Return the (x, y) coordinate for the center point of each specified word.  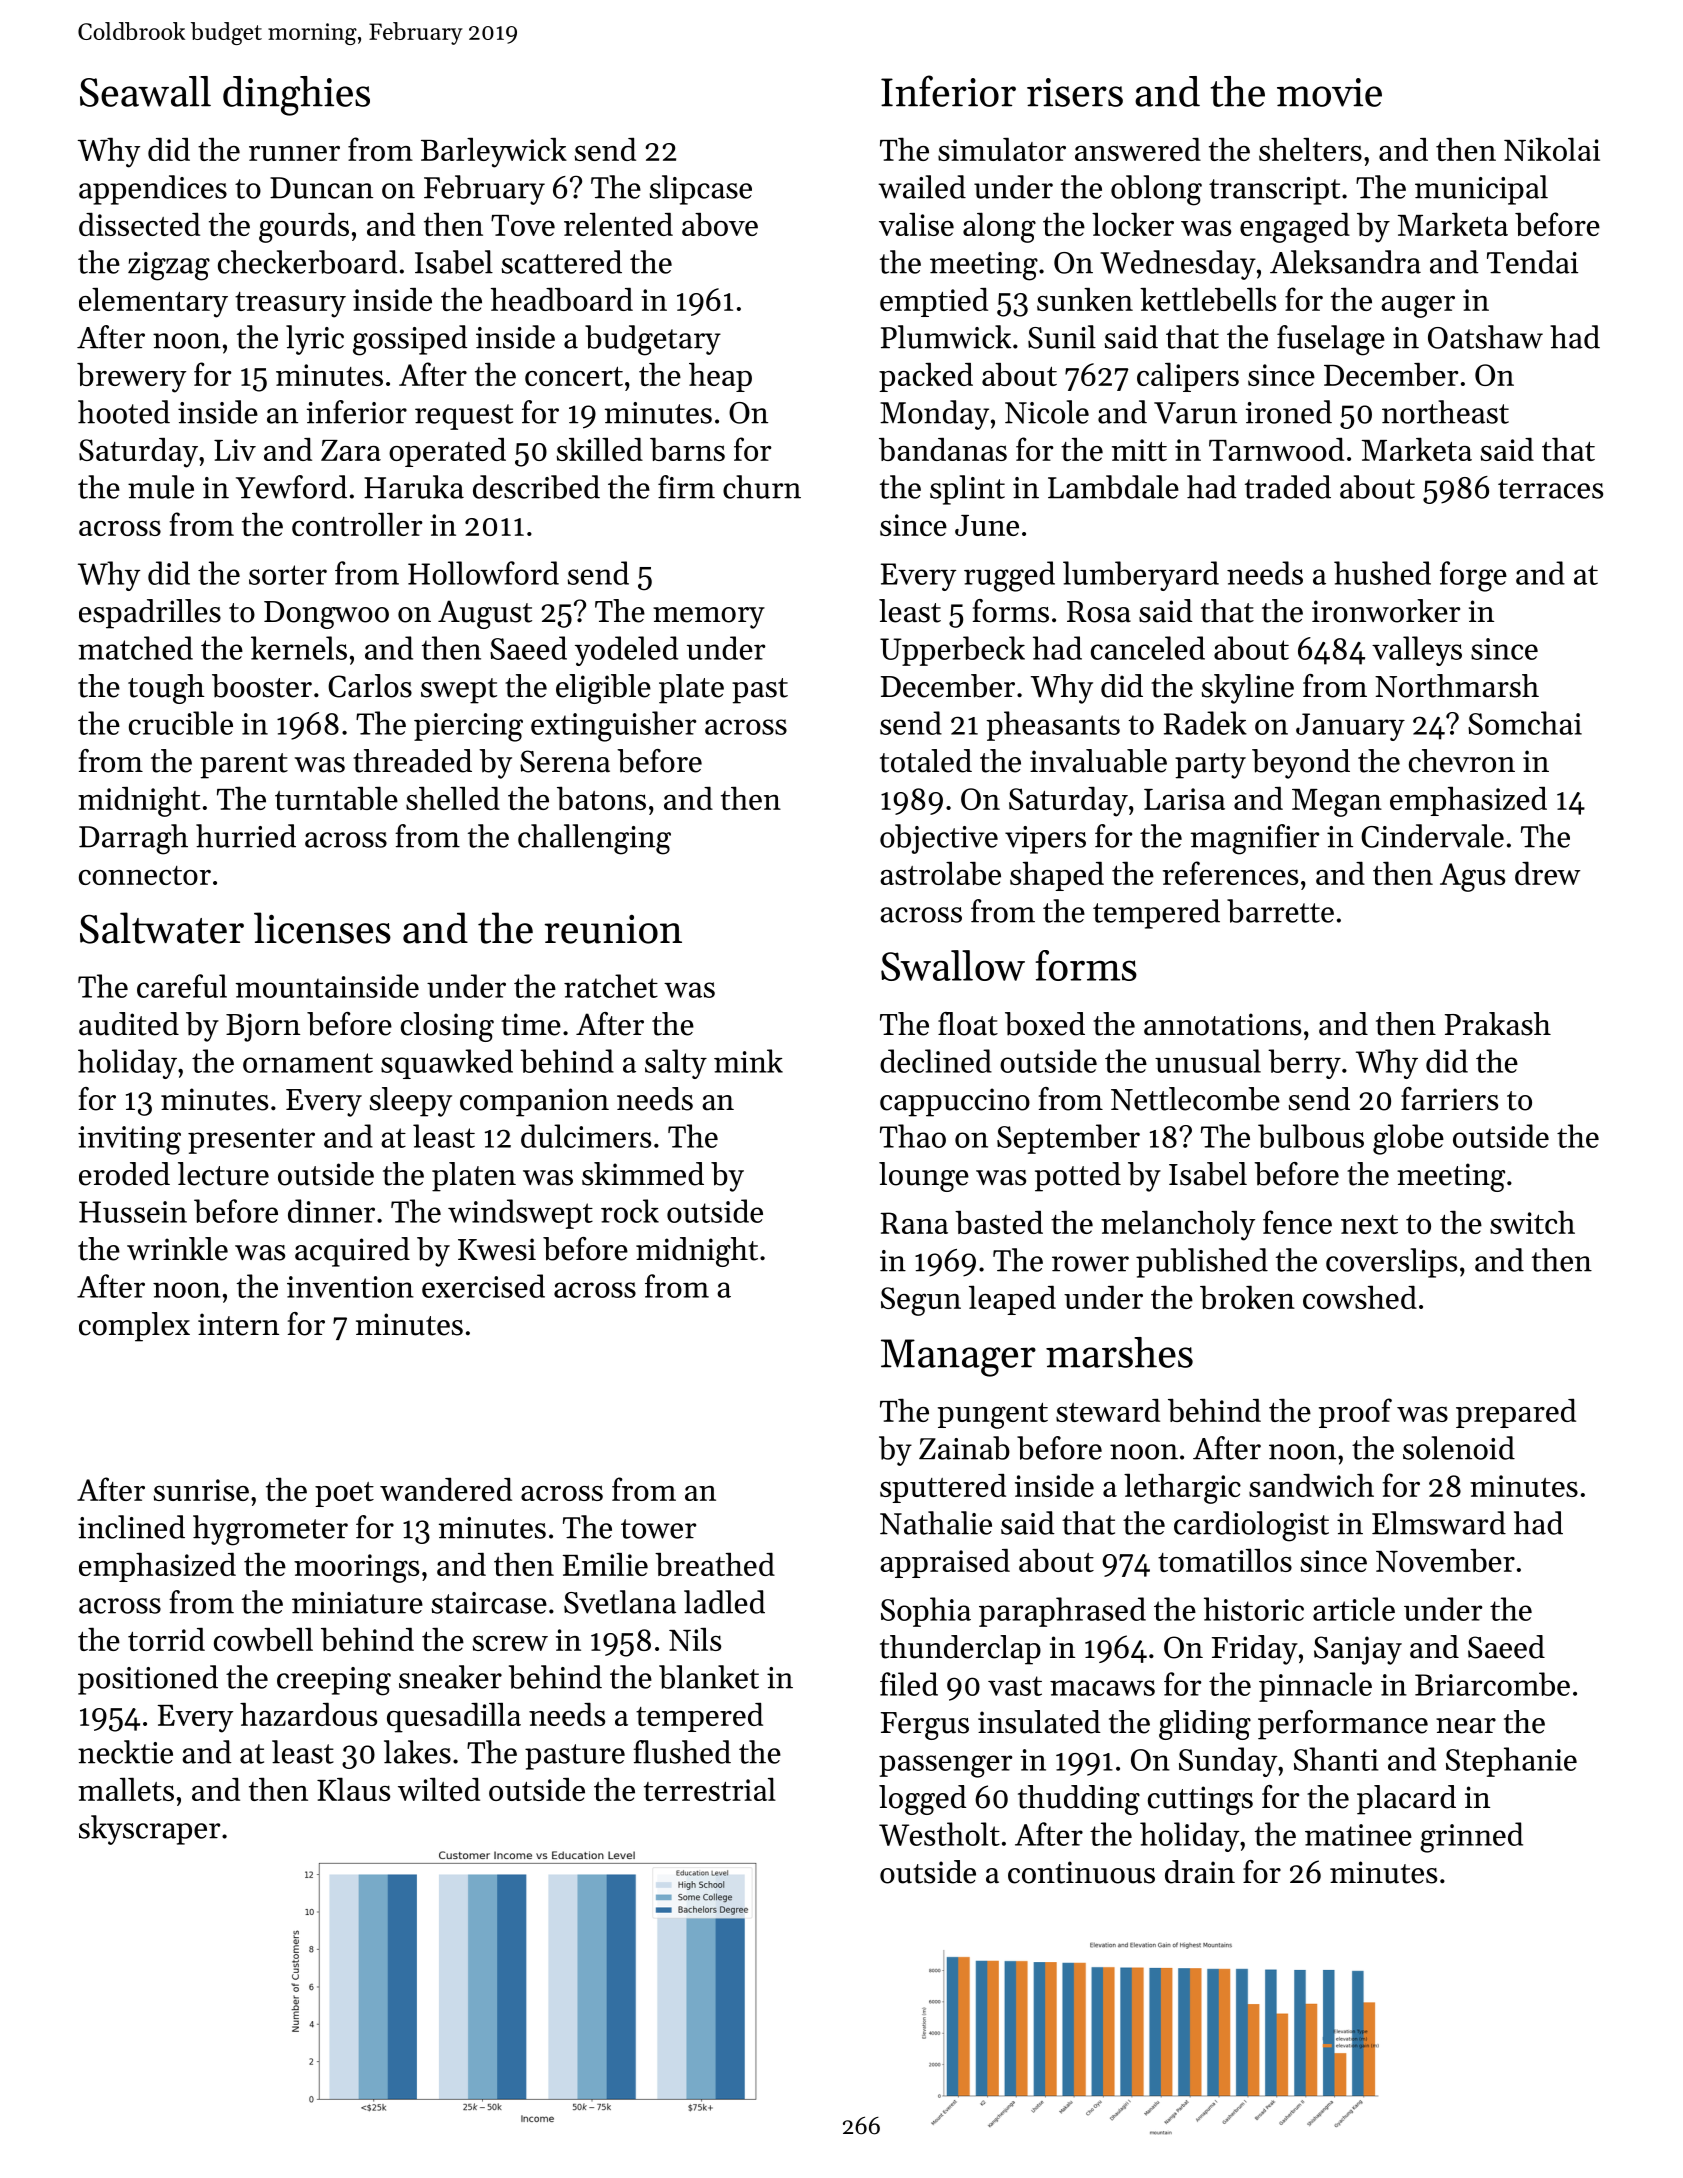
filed (909, 1684)
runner (294, 153)
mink (748, 1061)
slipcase (701, 190)
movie (1329, 92)
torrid (166, 1639)
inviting (129, 1140)
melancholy (1178, 1225)
